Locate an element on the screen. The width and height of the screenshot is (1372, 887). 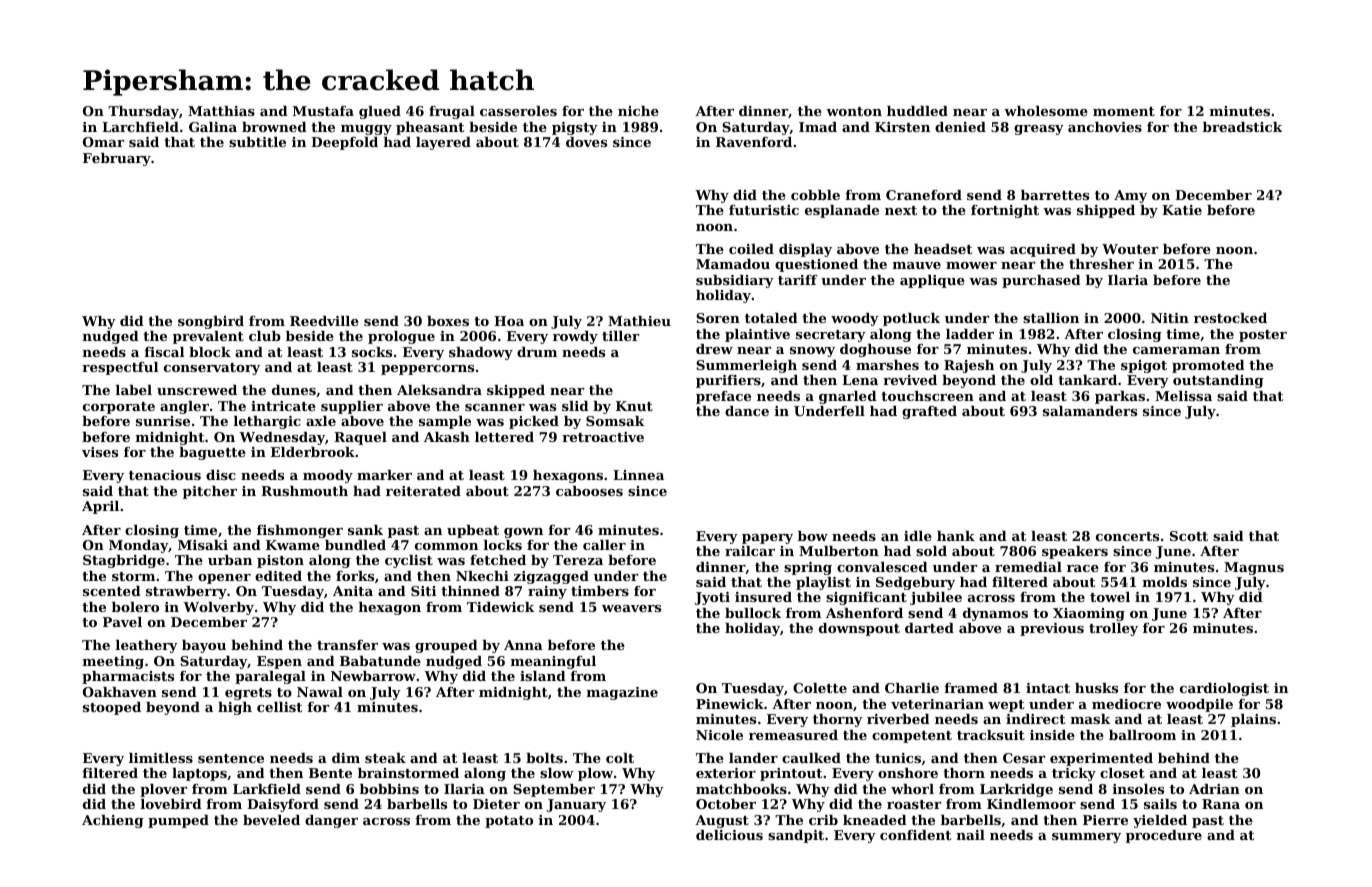
railcar is located at coordinates (750, 551).
